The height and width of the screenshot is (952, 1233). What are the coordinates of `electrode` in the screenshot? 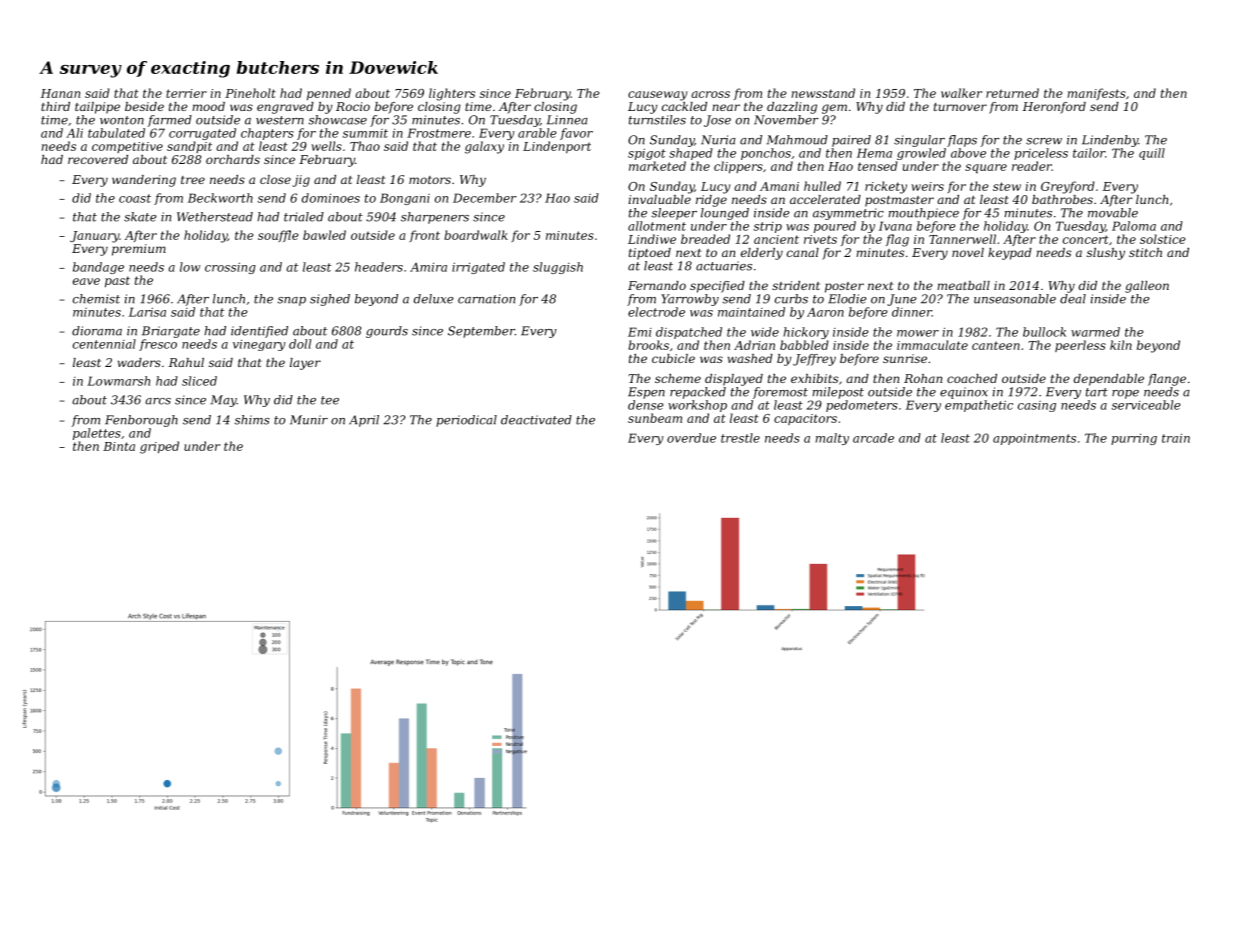 It's located at (656, 312).
